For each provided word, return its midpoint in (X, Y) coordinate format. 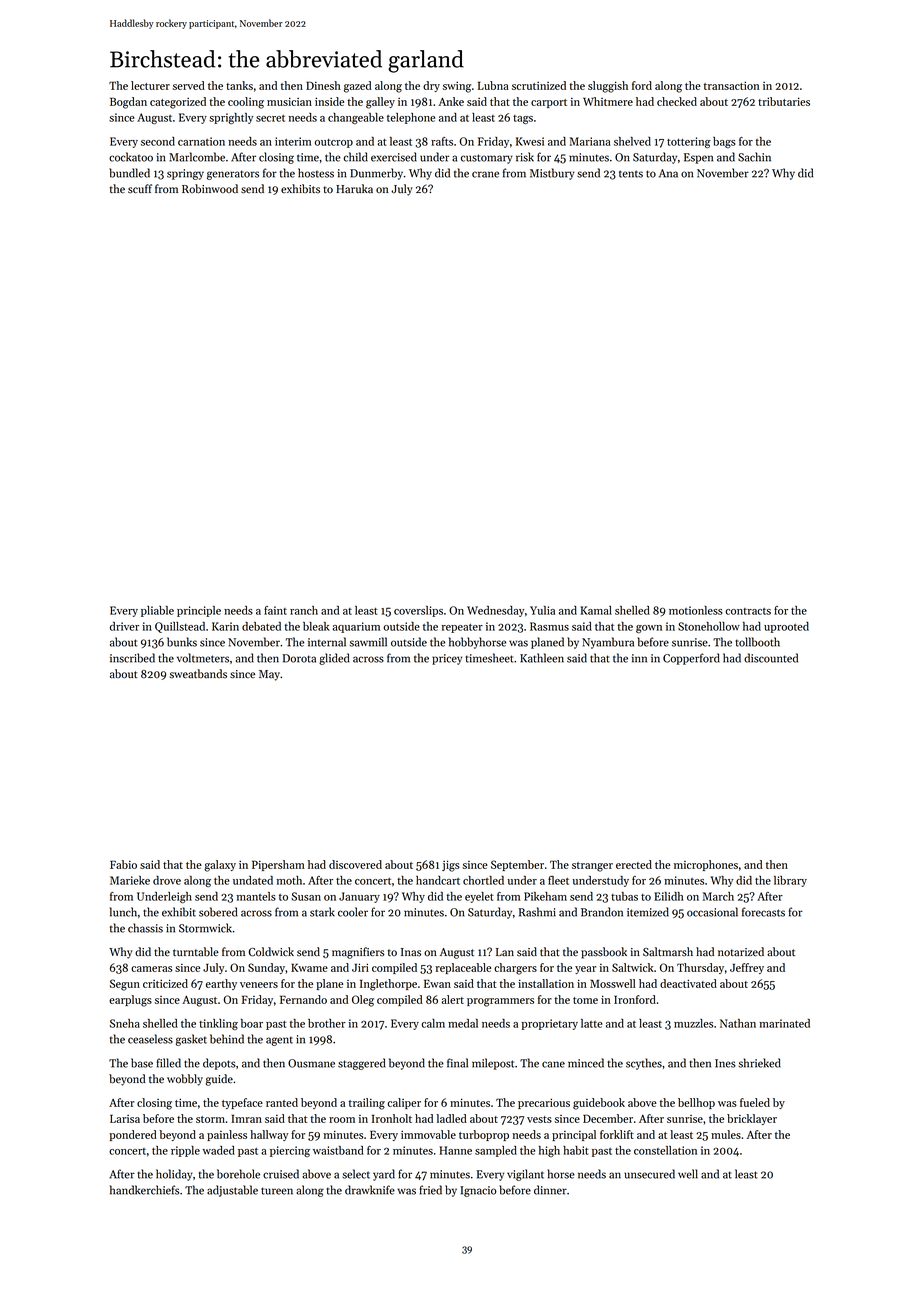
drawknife (370, 1190)
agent (279, 1041)
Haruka (354, 188)
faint (275, 610)
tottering (689, 142)
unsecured (649, 1174)
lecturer (150, 85)
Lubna (493, 85)
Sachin (754, 157)
